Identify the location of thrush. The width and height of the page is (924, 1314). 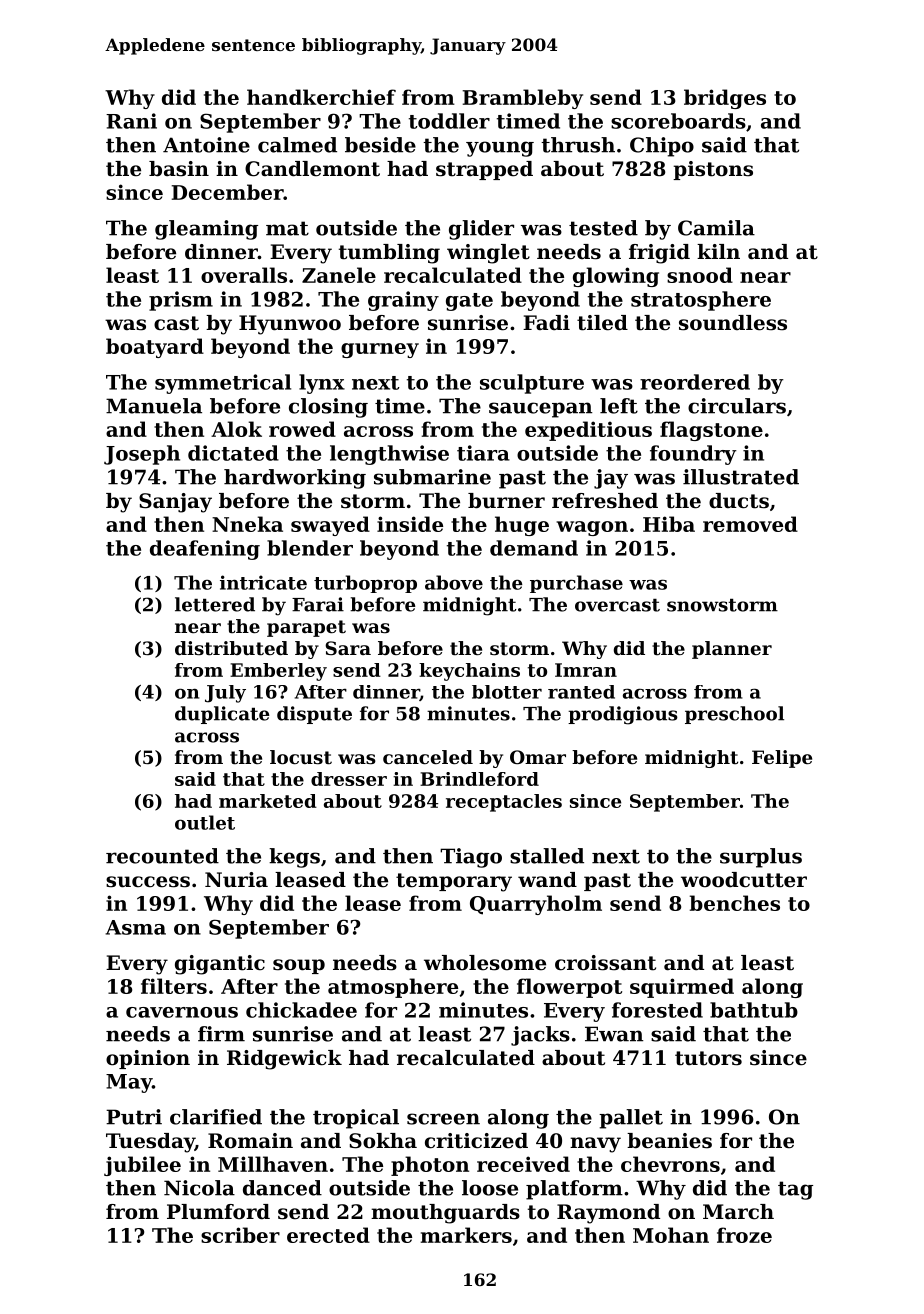
(578, 145).
